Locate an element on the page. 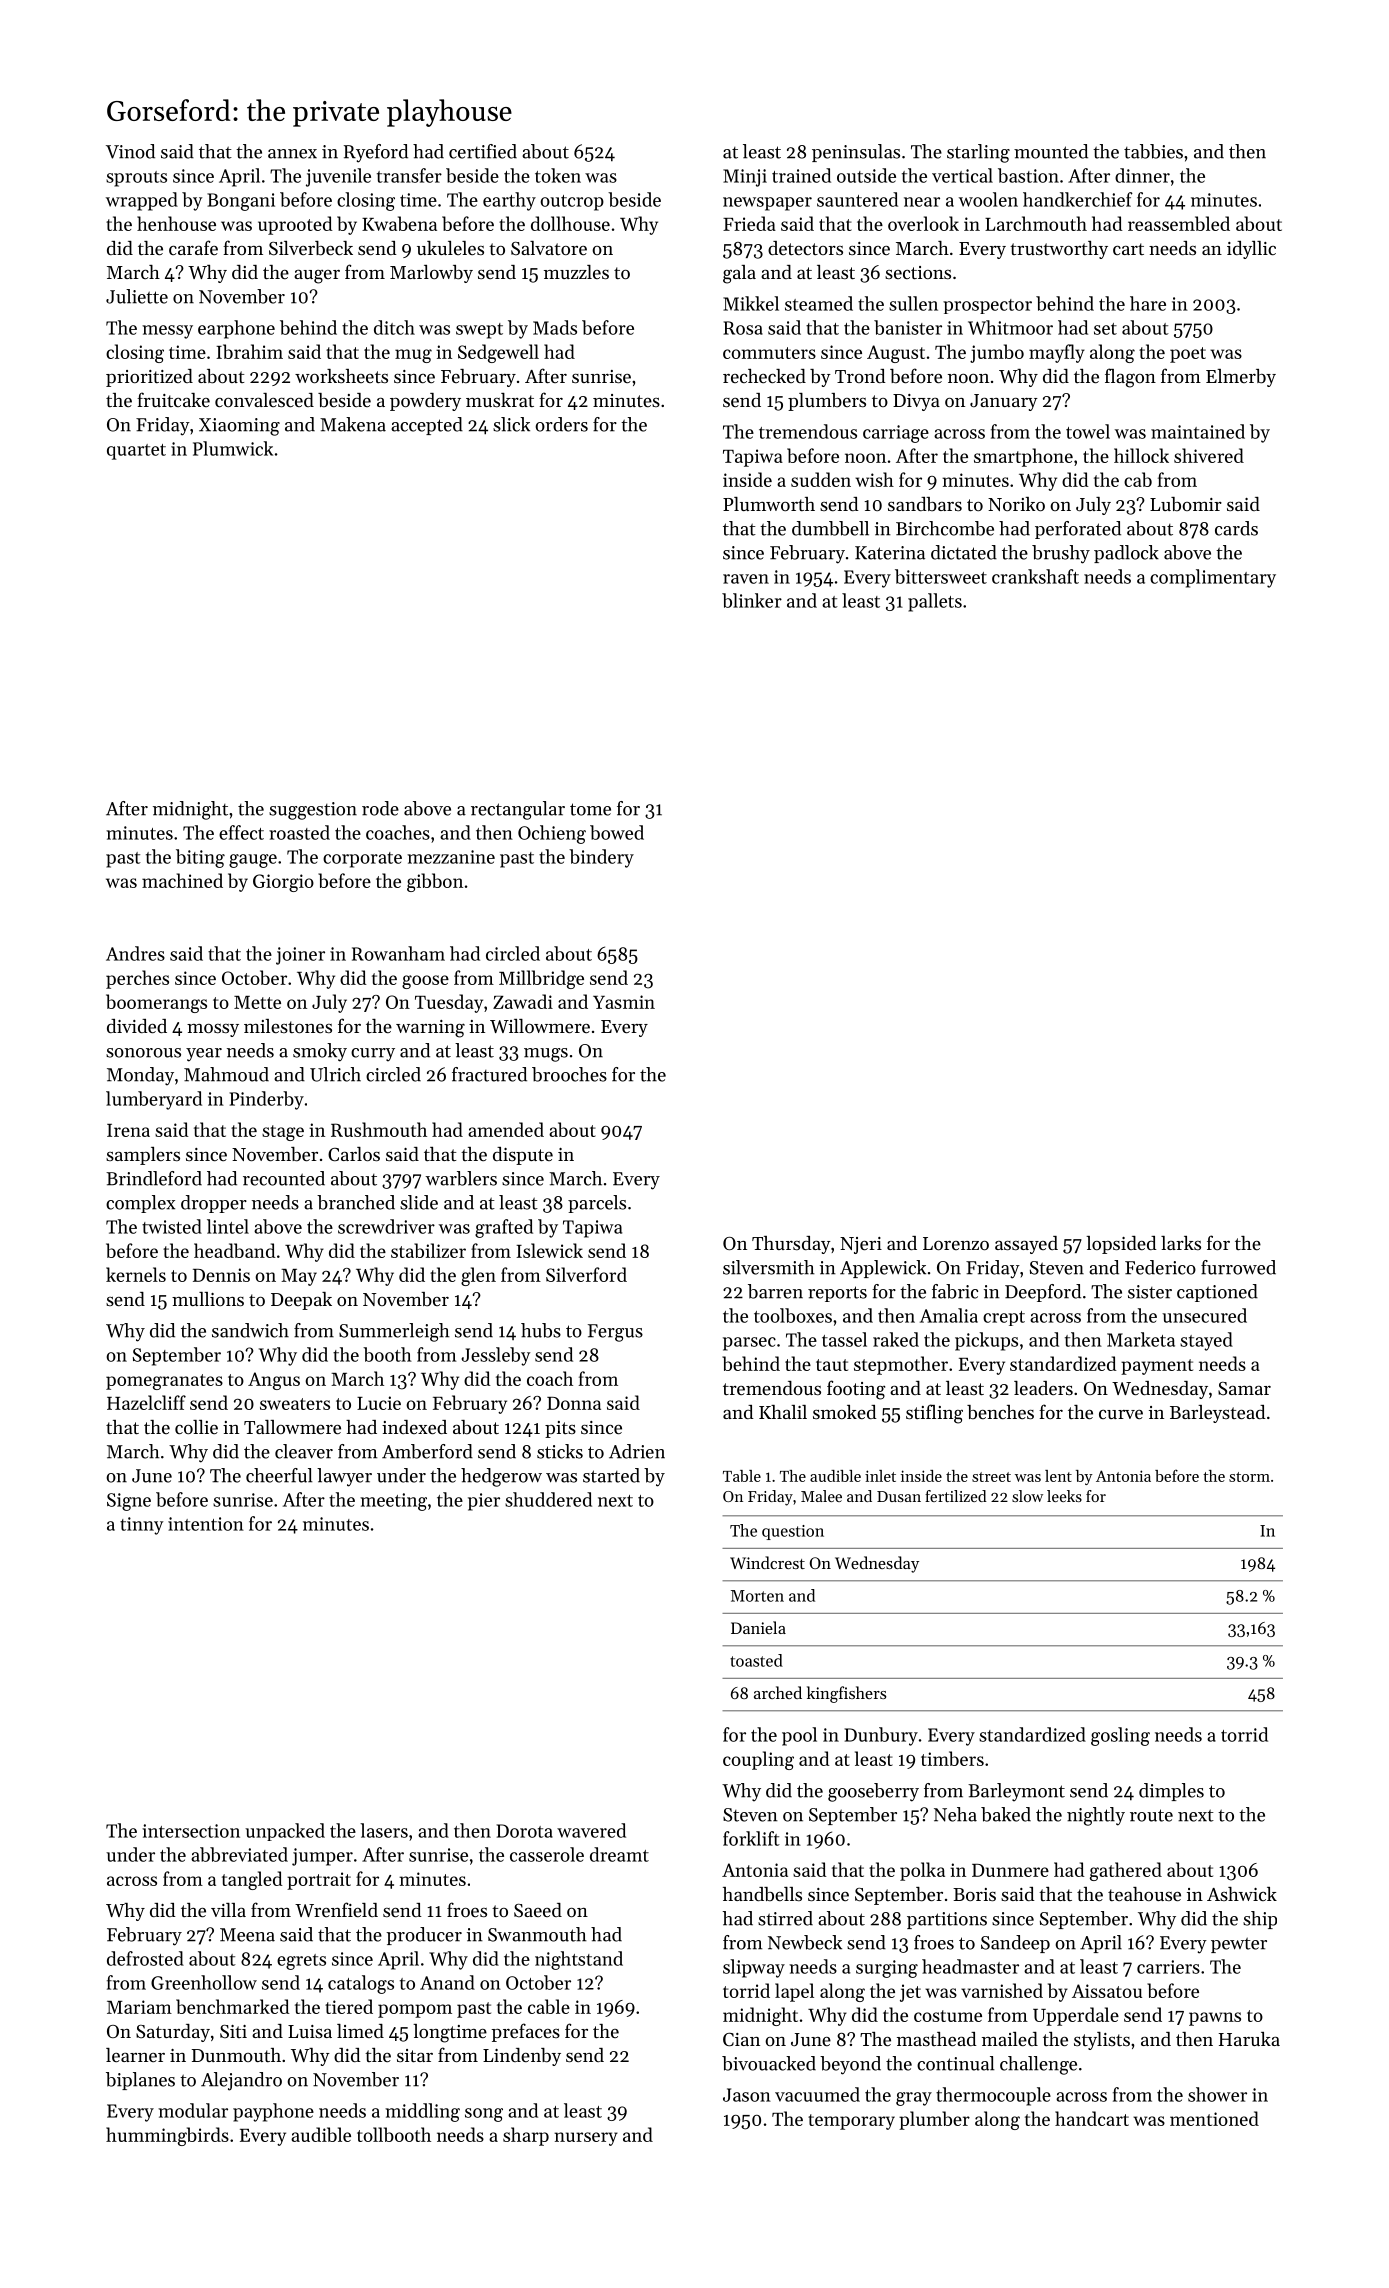  bittersweet is located at coordinates (941, 576).
